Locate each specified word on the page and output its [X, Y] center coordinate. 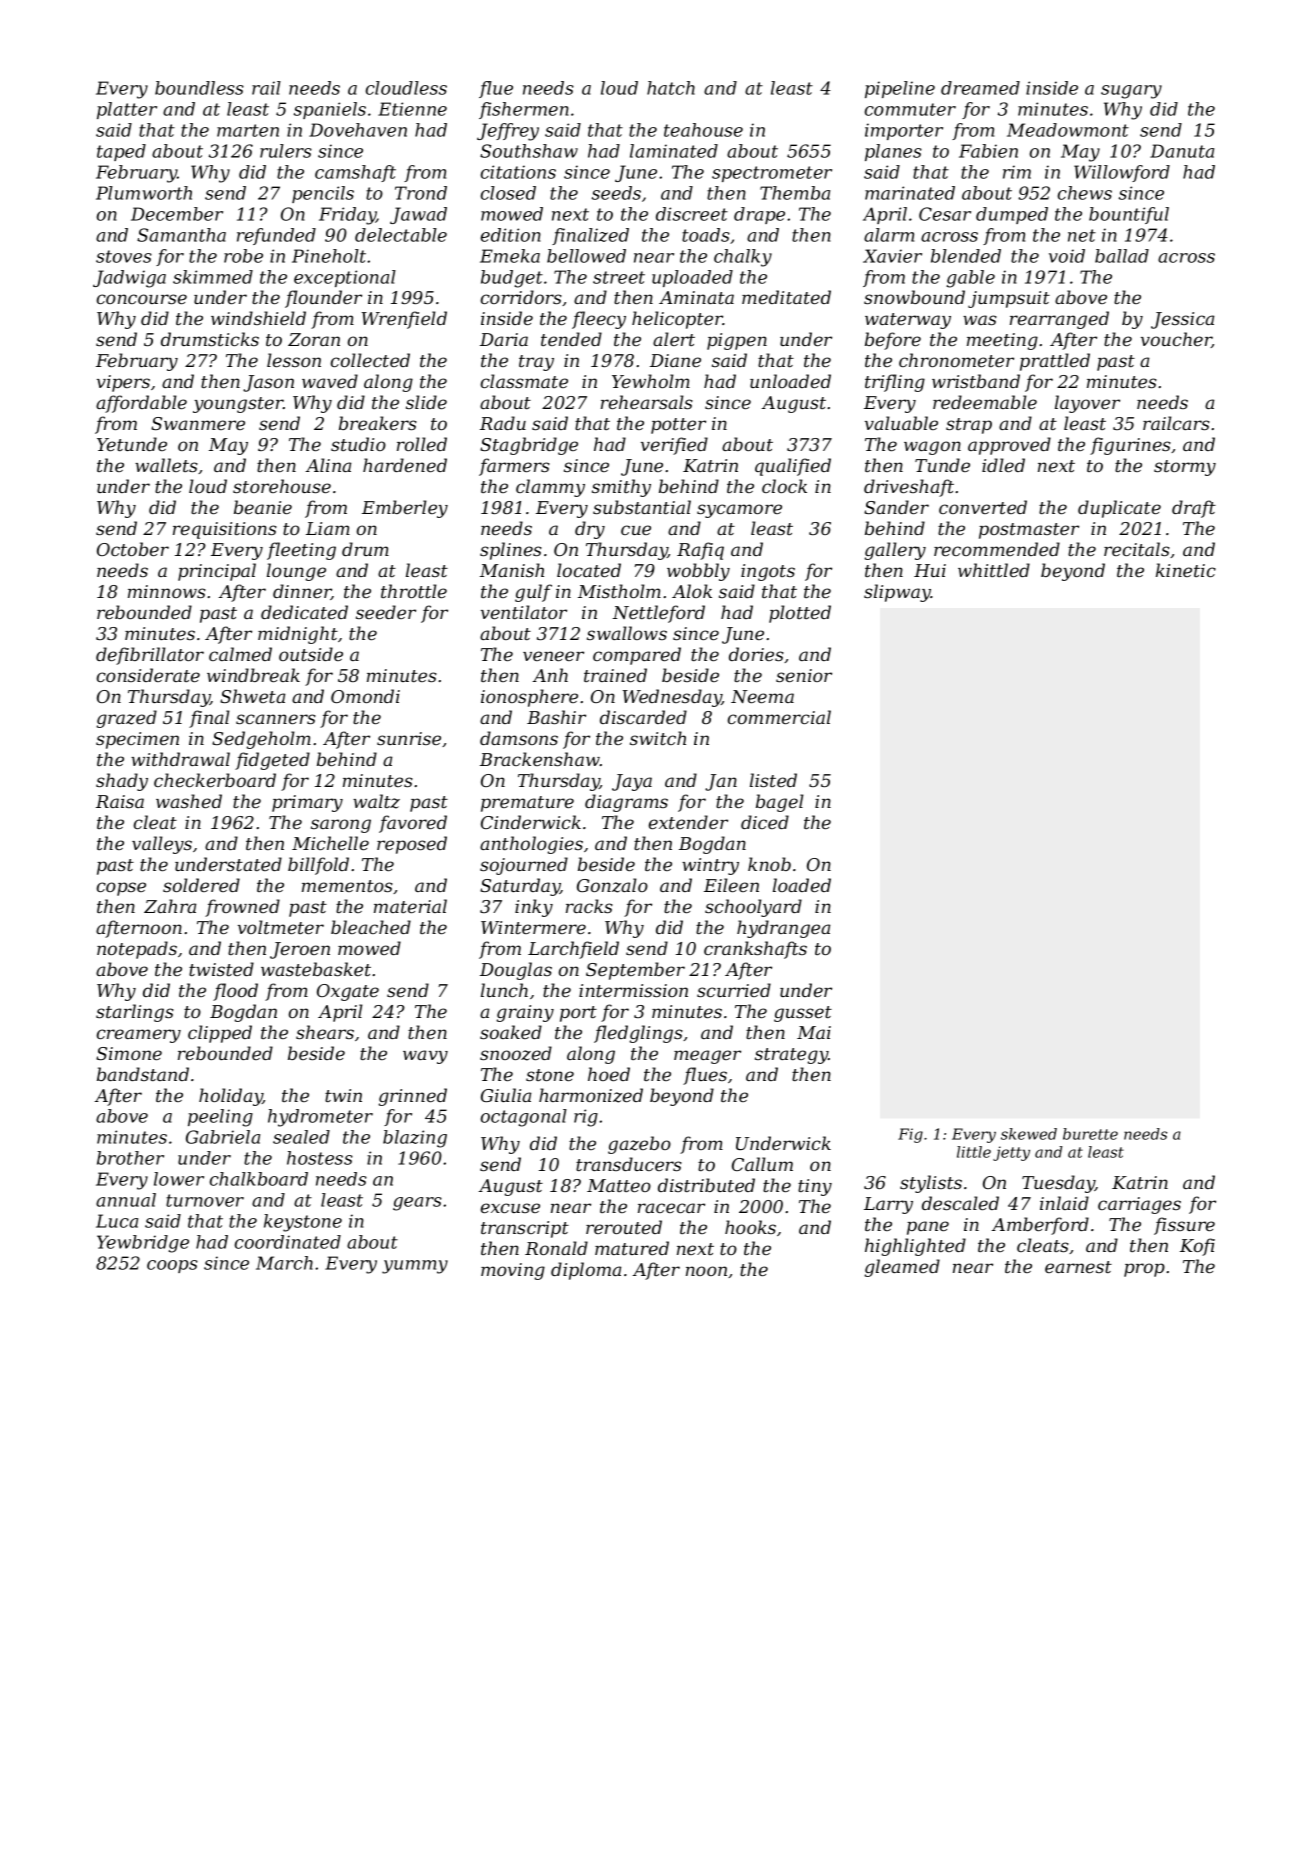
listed [773, 780]
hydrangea [783, 929]
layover [1087, 404]
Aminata [696, 297]
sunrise [409, 738]
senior [804, 675]
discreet [692, 214]
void [1067, 256]
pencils [323, 194]
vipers [123, 383]
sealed [301, 1137]
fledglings [638, 1034]
